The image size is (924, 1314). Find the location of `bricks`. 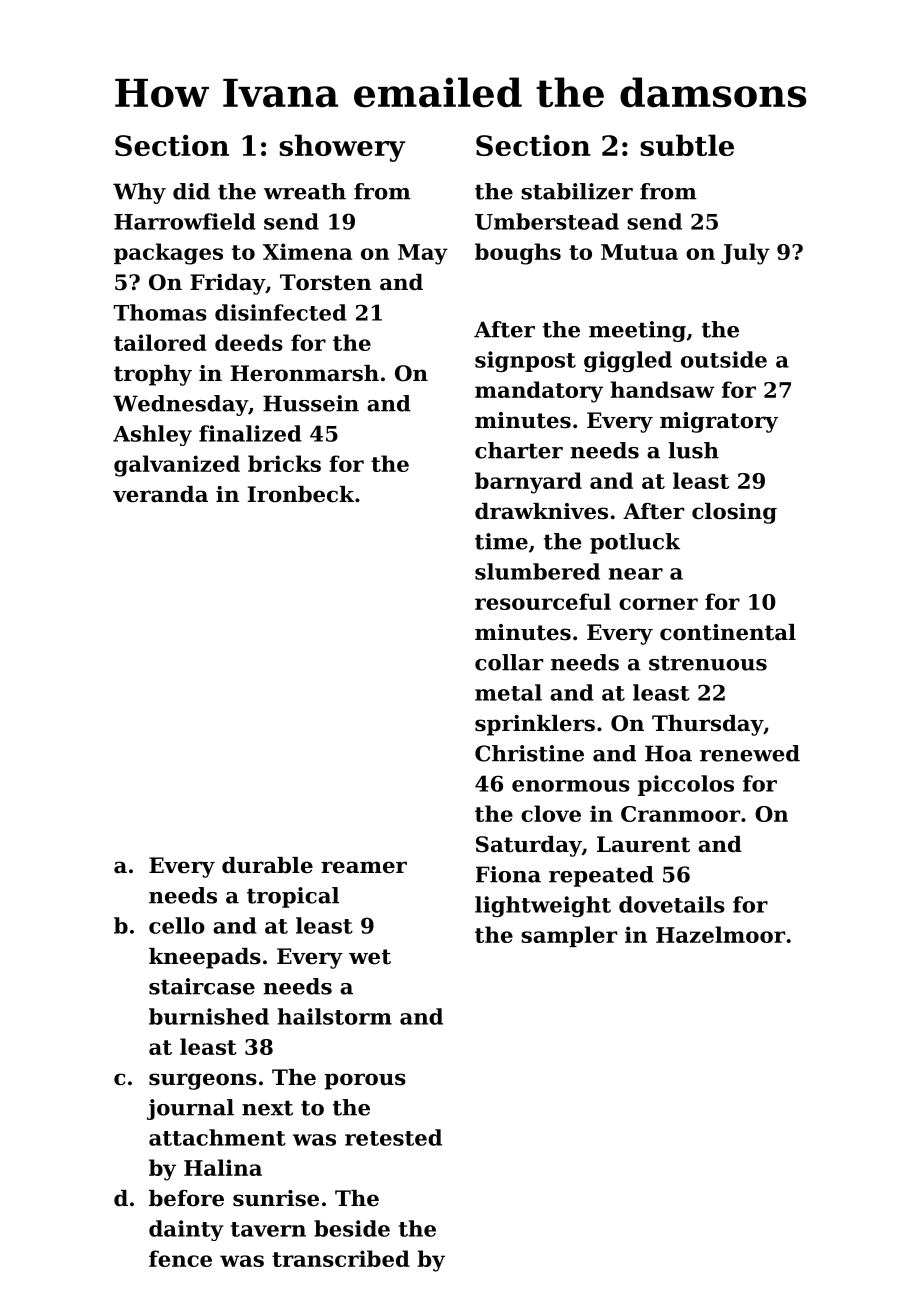

bricks is located at coordinates (284, 463).
